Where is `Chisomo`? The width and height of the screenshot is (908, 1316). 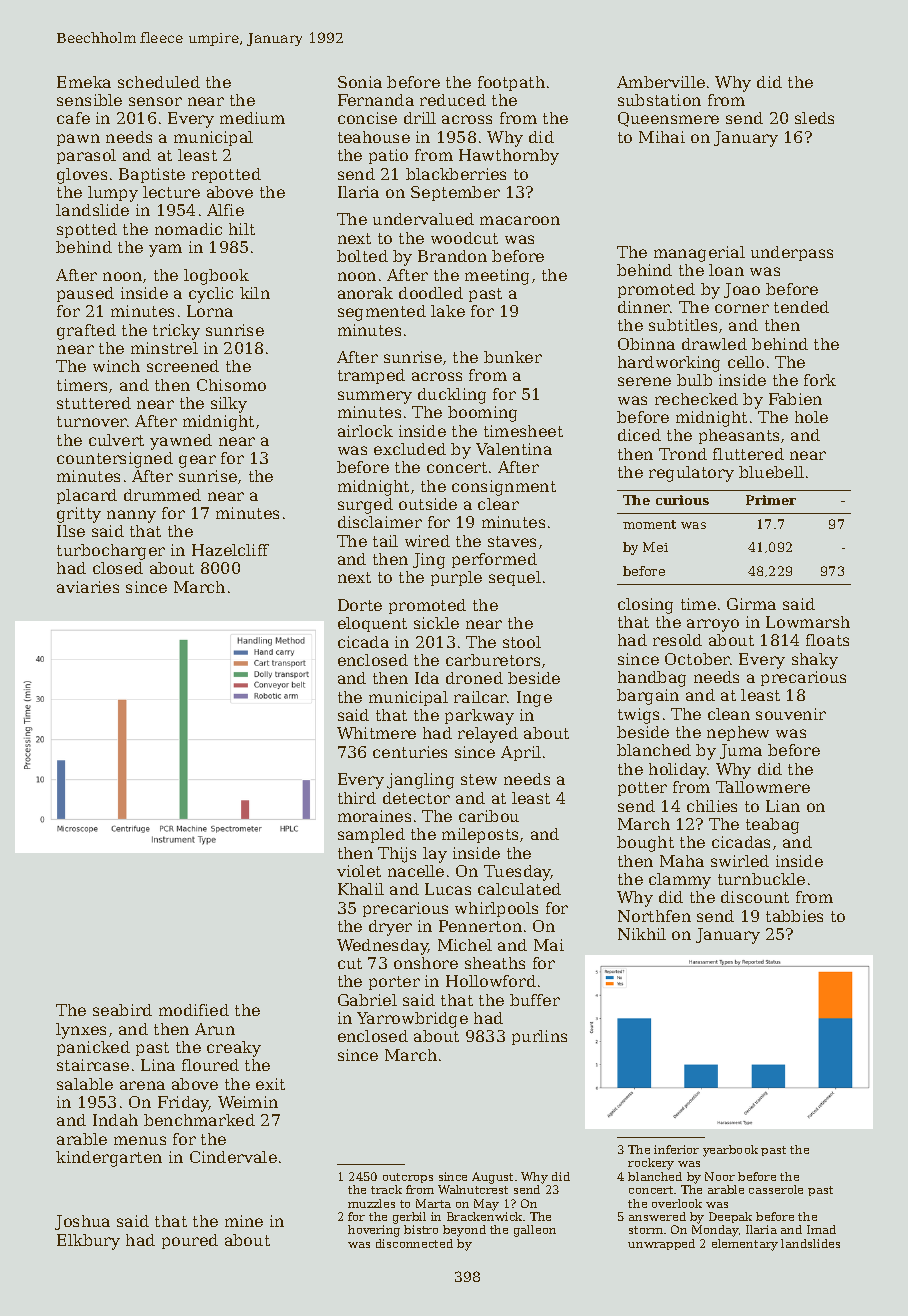 Chisomo is located at coordinates (231, 385).
